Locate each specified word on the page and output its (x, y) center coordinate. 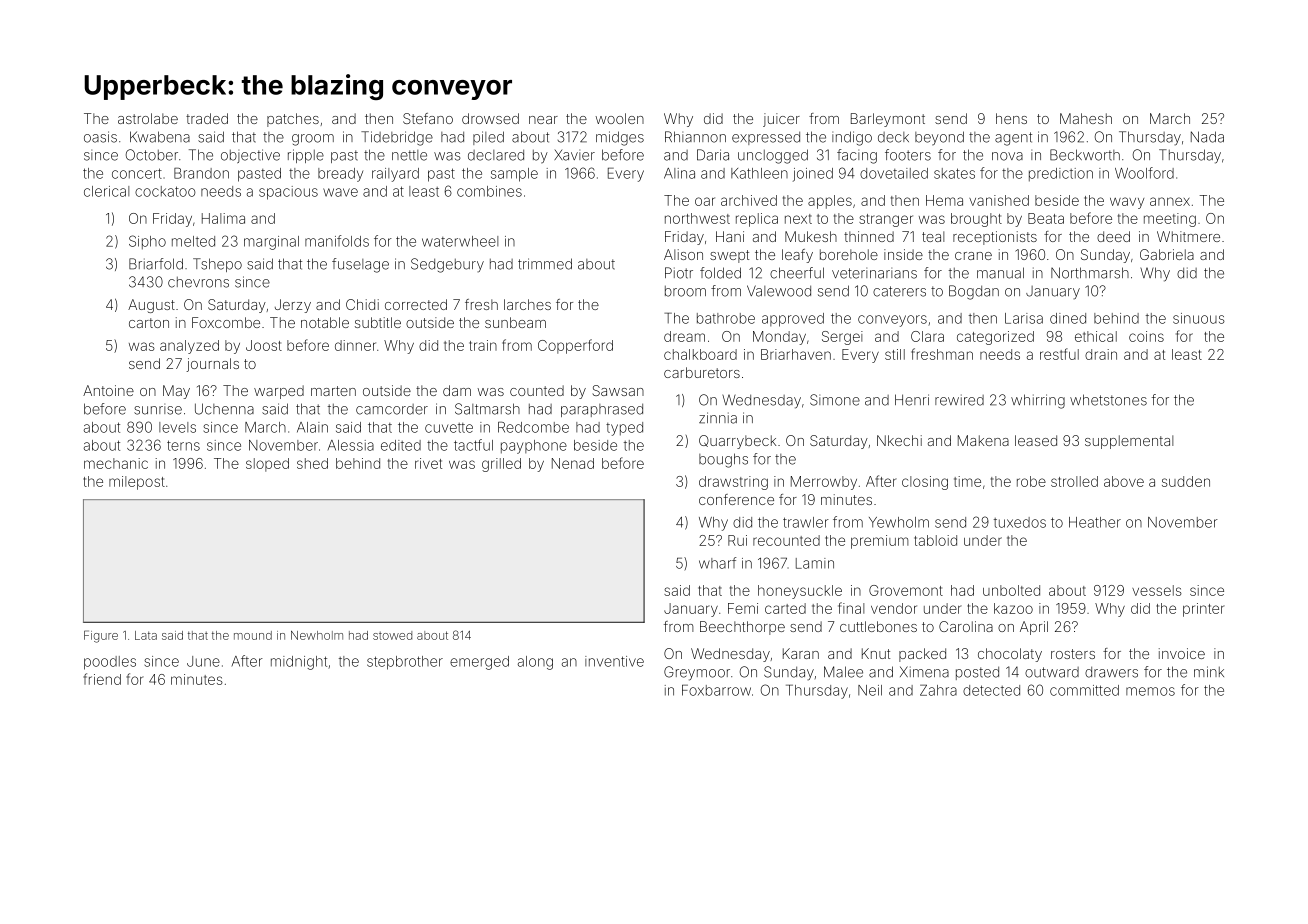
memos (1150, 691)
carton (149, 323)
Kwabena (160, 137)
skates (954, 173)
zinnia (718, 418)
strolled (1074, 481)
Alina (679, 173)
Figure (101, 636)
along (535, 663)
